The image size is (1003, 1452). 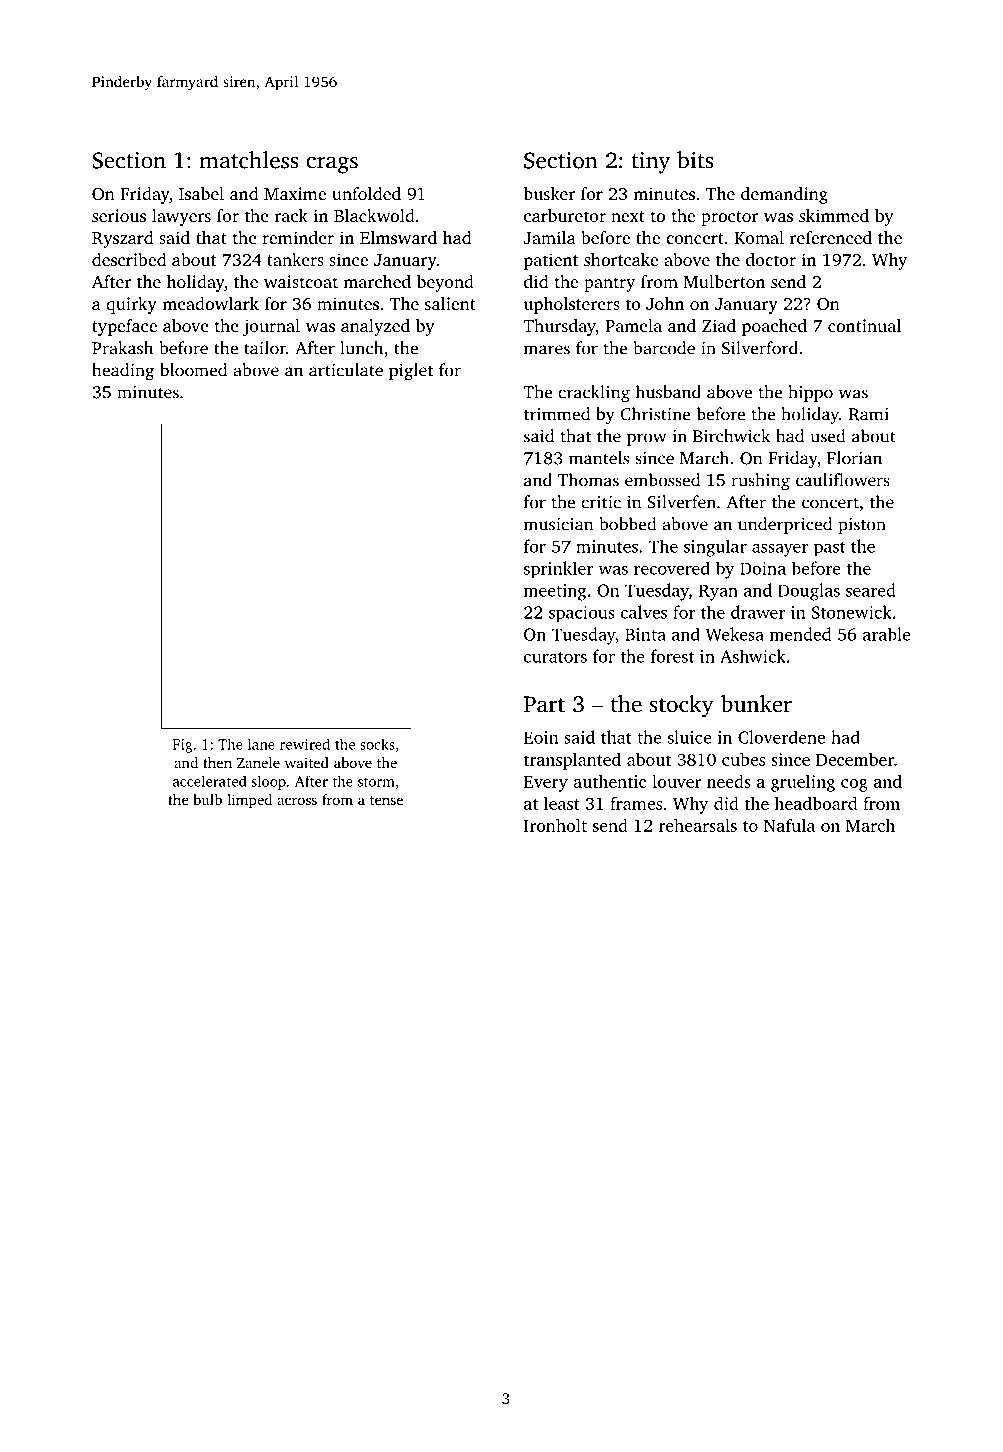 What do you see at coordinates (207, 799) in the screenshot?
I see `bulb` at bounding box center [207, 799].
